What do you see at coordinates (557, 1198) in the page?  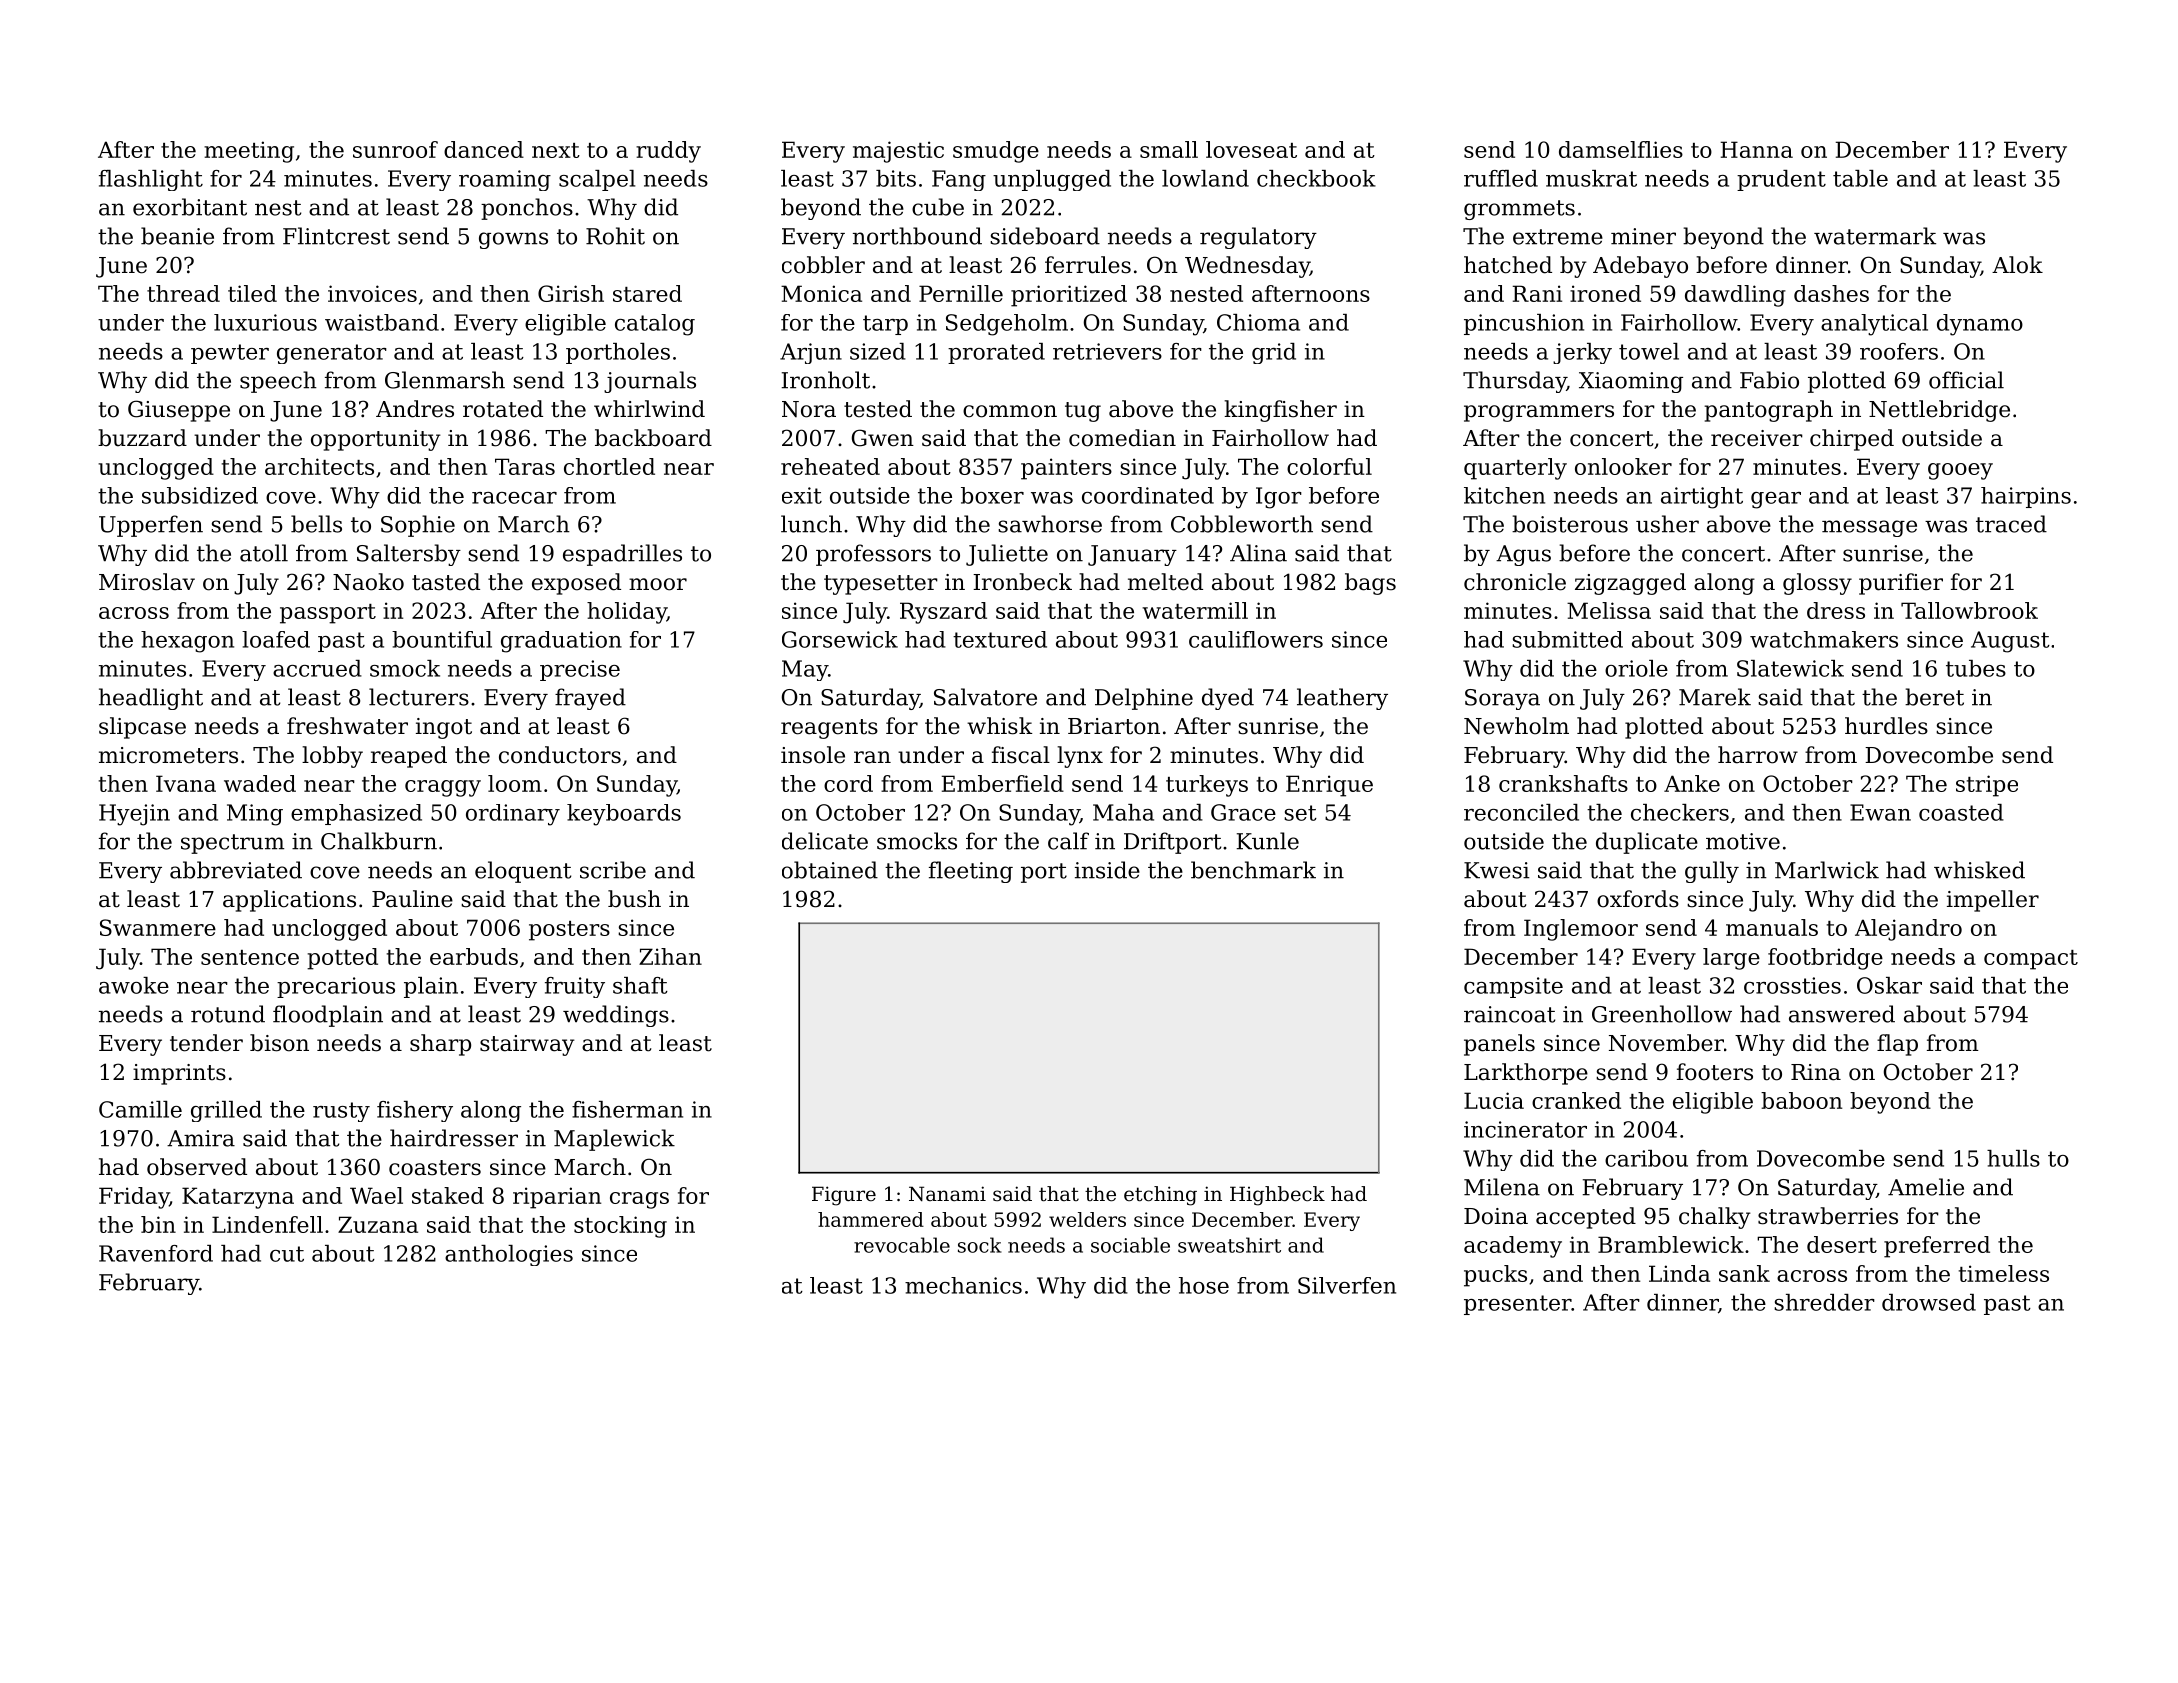 I see `riparian` at bounding box center [557, 1198].
